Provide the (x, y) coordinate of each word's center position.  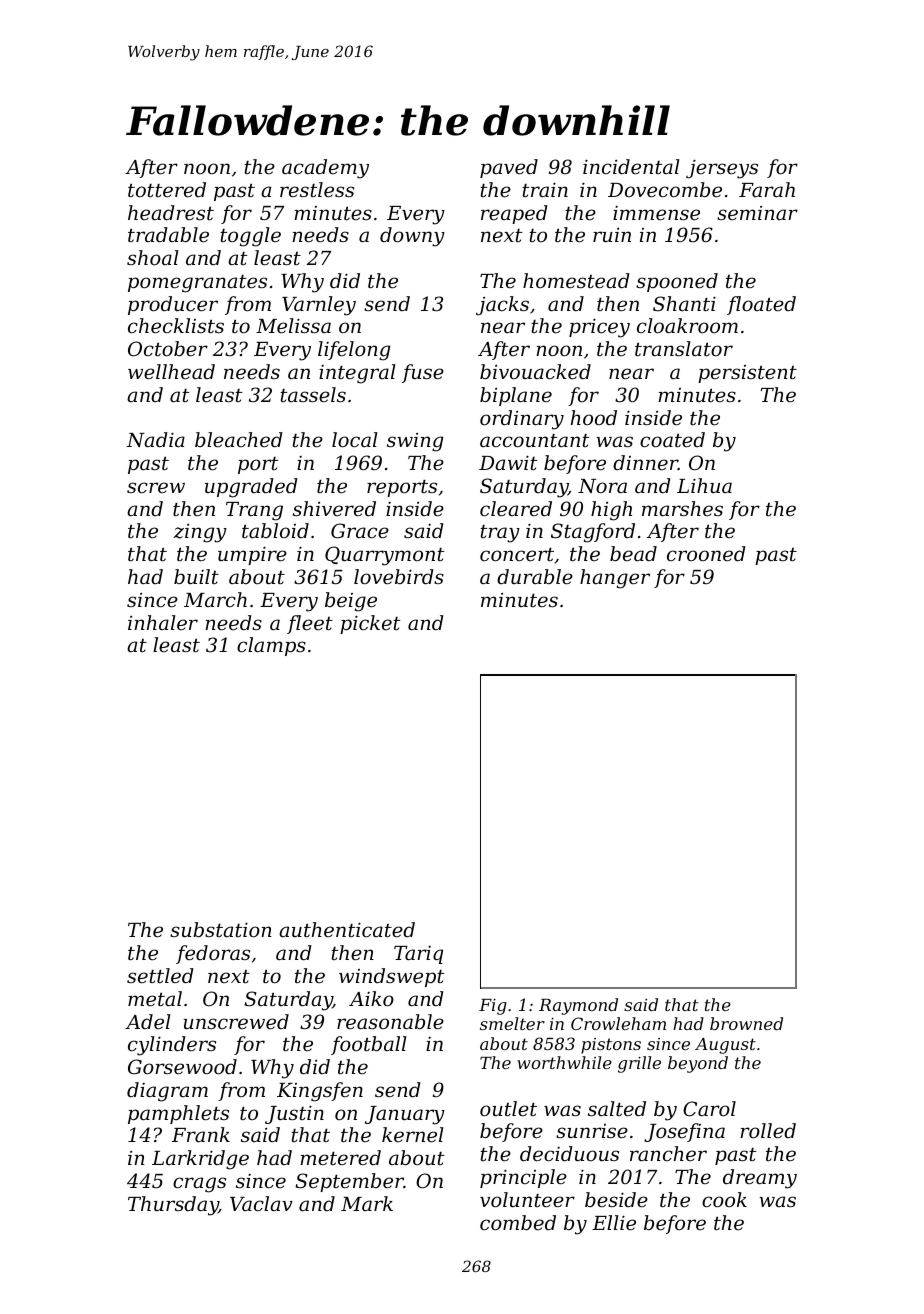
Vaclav (261, 1203)
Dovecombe (665, 189)
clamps (271, 646)
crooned (706, 553)
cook (724, 1199)
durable (535, 576)
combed (518, 1222)
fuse (423, 373)
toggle (250, 237)
